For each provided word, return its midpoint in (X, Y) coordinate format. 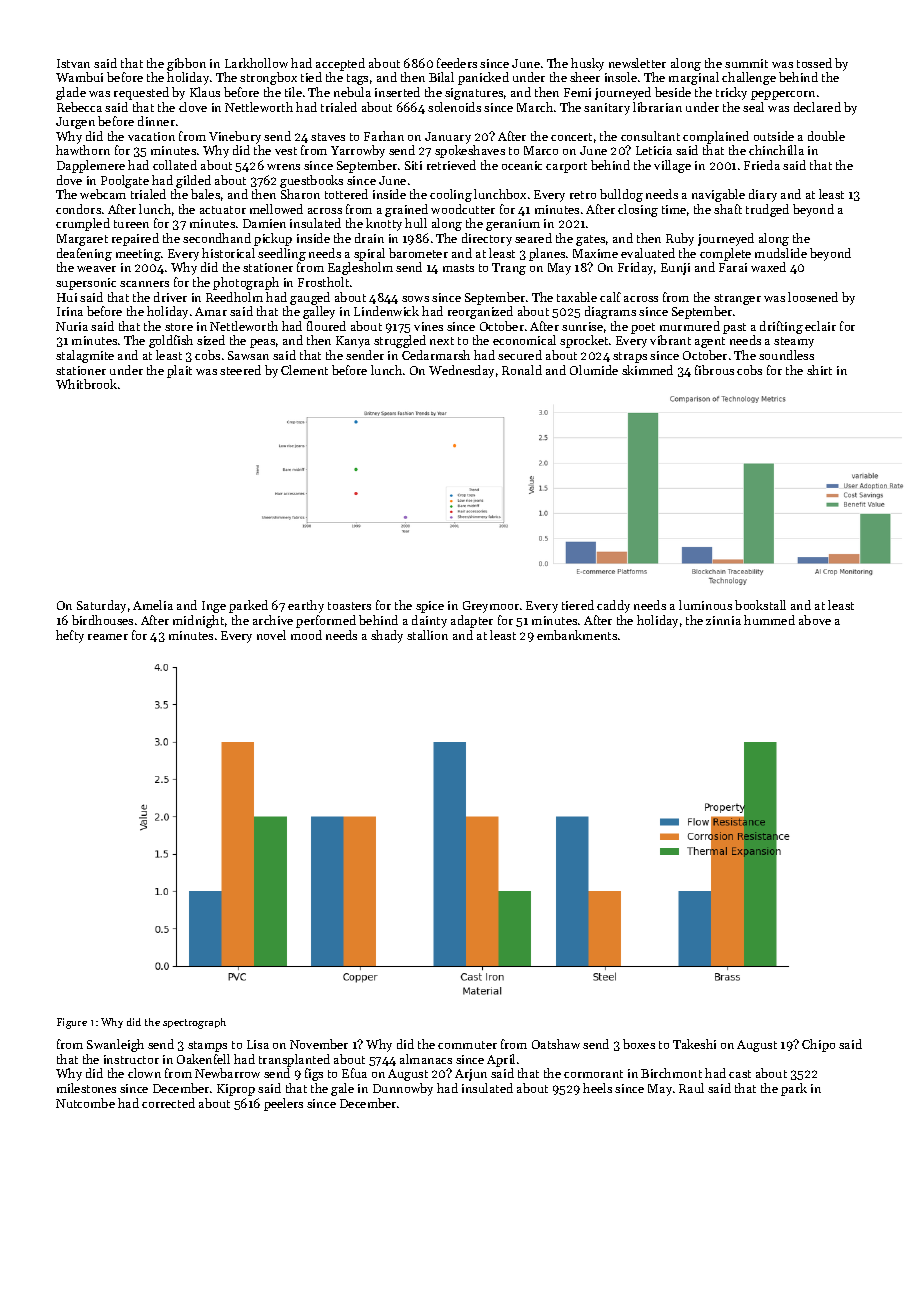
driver (170, 297)
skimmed (647, 370)
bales (205, 194)
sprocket (584, 341)
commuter (467, 1045)
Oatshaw (556, 1044)
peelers (283, 1104)
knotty (384, 224)
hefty (70, 636)
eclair (820, 326)
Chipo (818, 1045)
